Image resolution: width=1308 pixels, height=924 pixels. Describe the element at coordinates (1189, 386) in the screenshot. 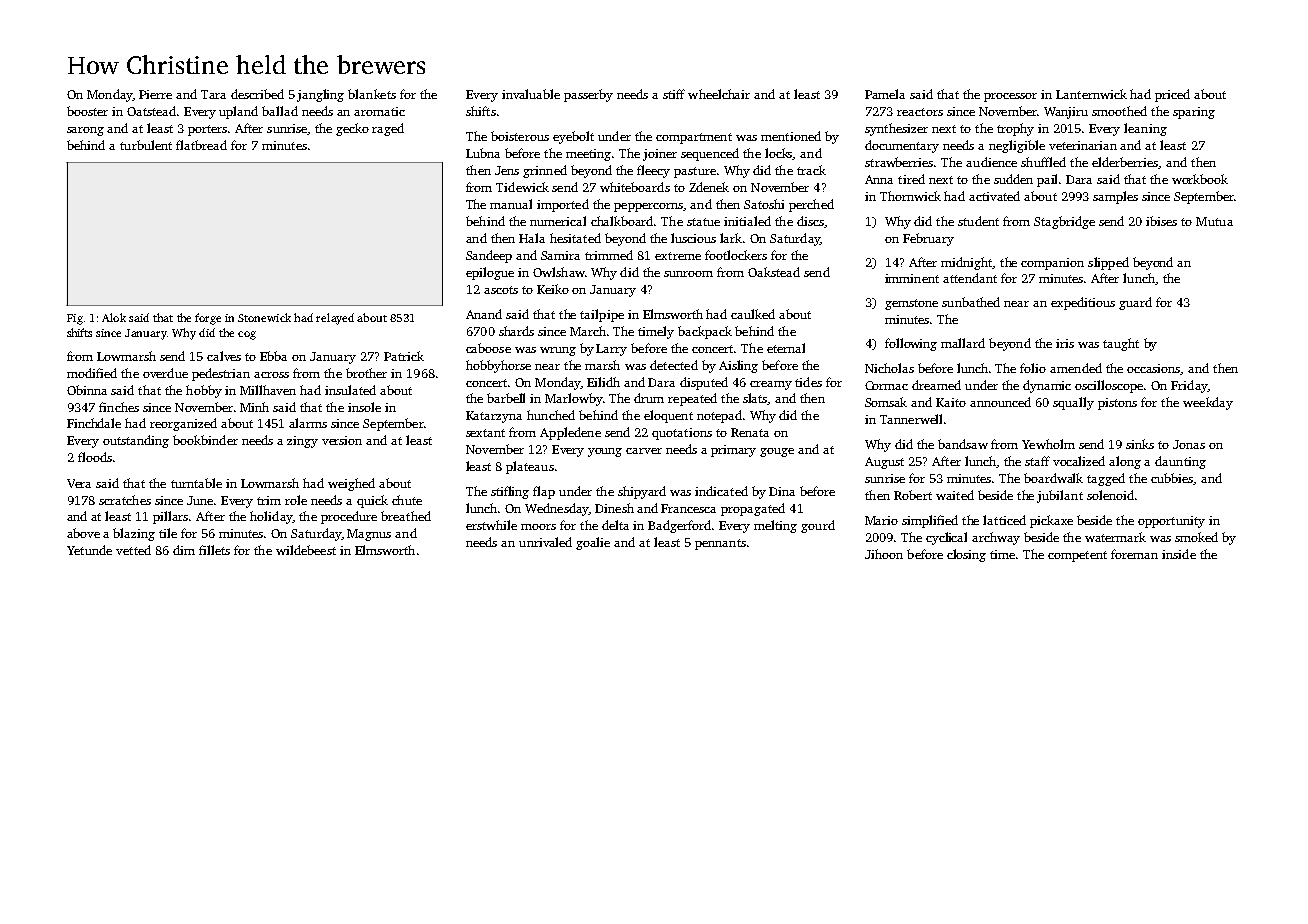

I see `Friday` at that location.
